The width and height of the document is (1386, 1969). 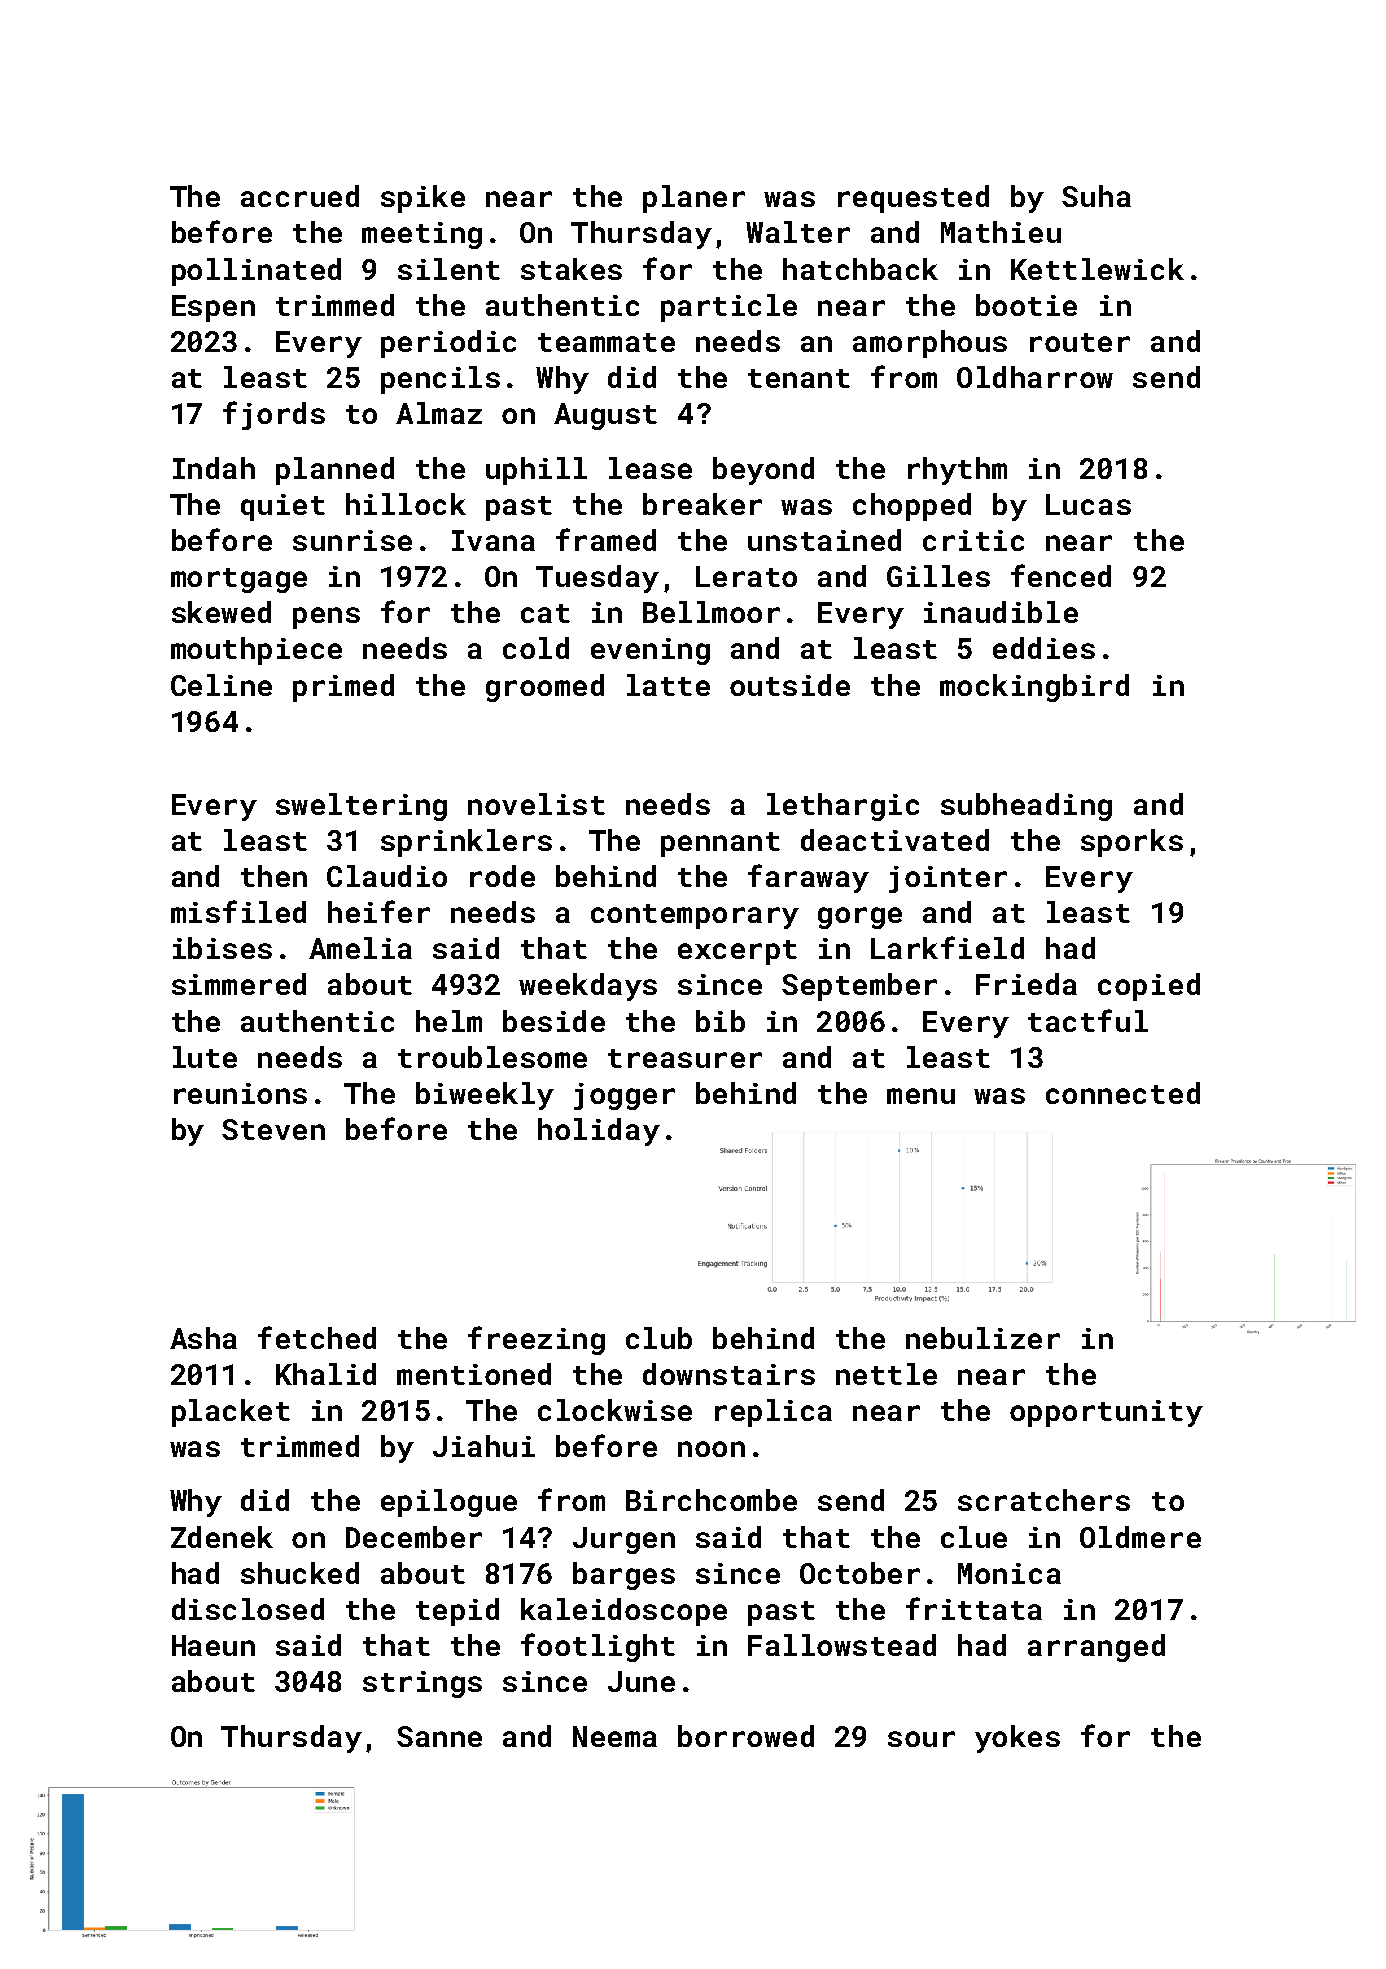 I want to click on evening, so click(x=650, y=651).
